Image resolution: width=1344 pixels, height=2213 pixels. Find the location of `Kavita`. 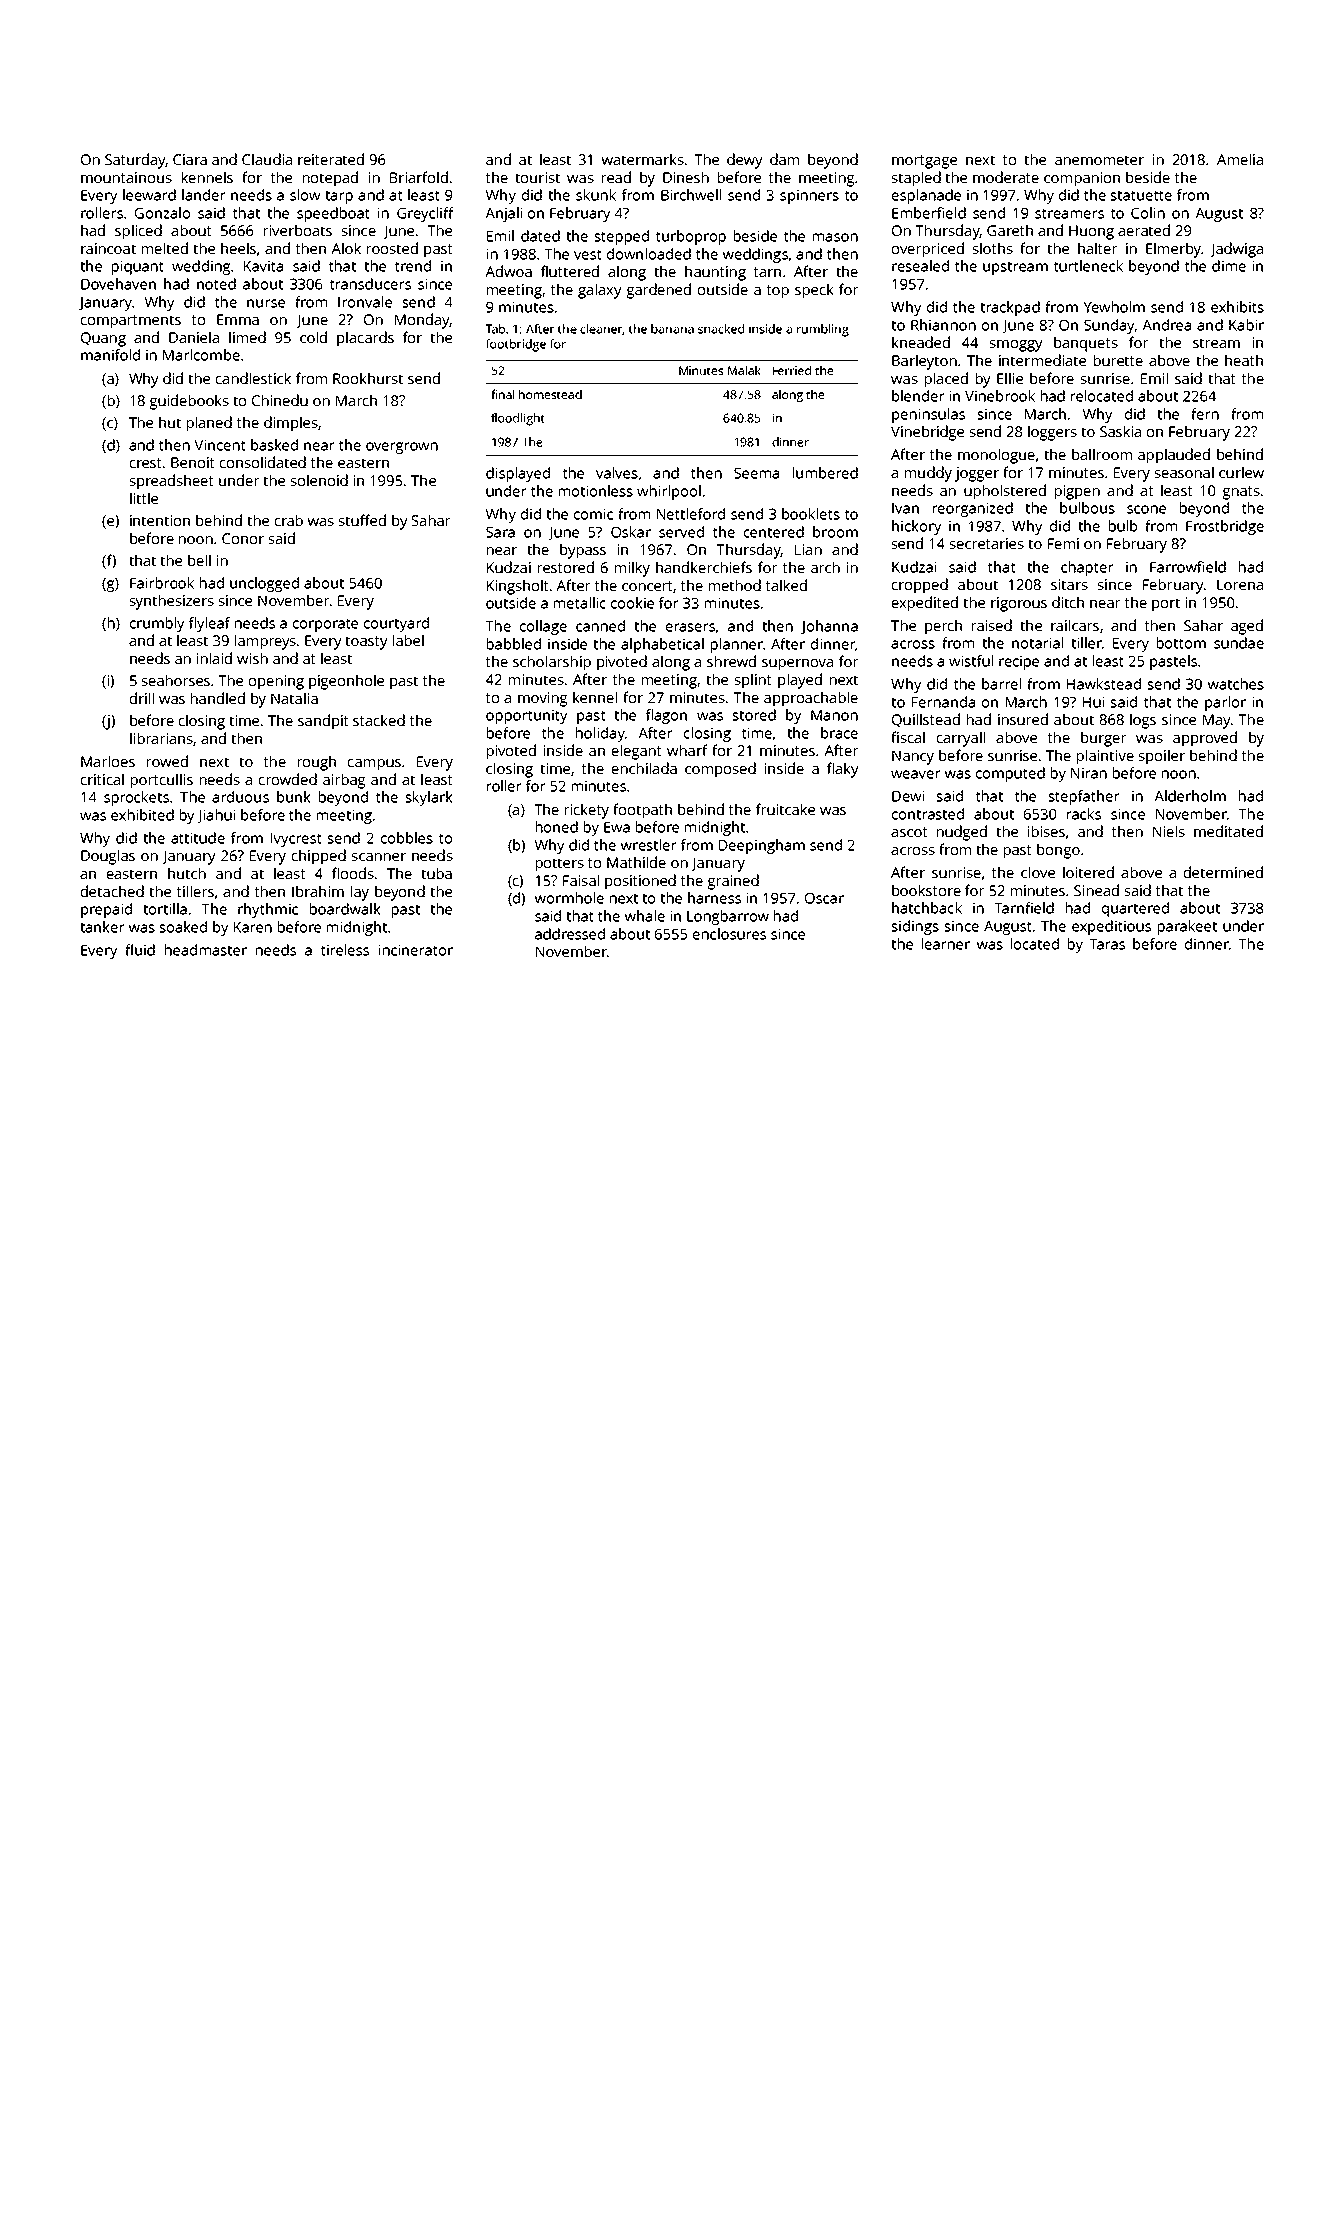

Kavita is located at coordinates (263, 266).
